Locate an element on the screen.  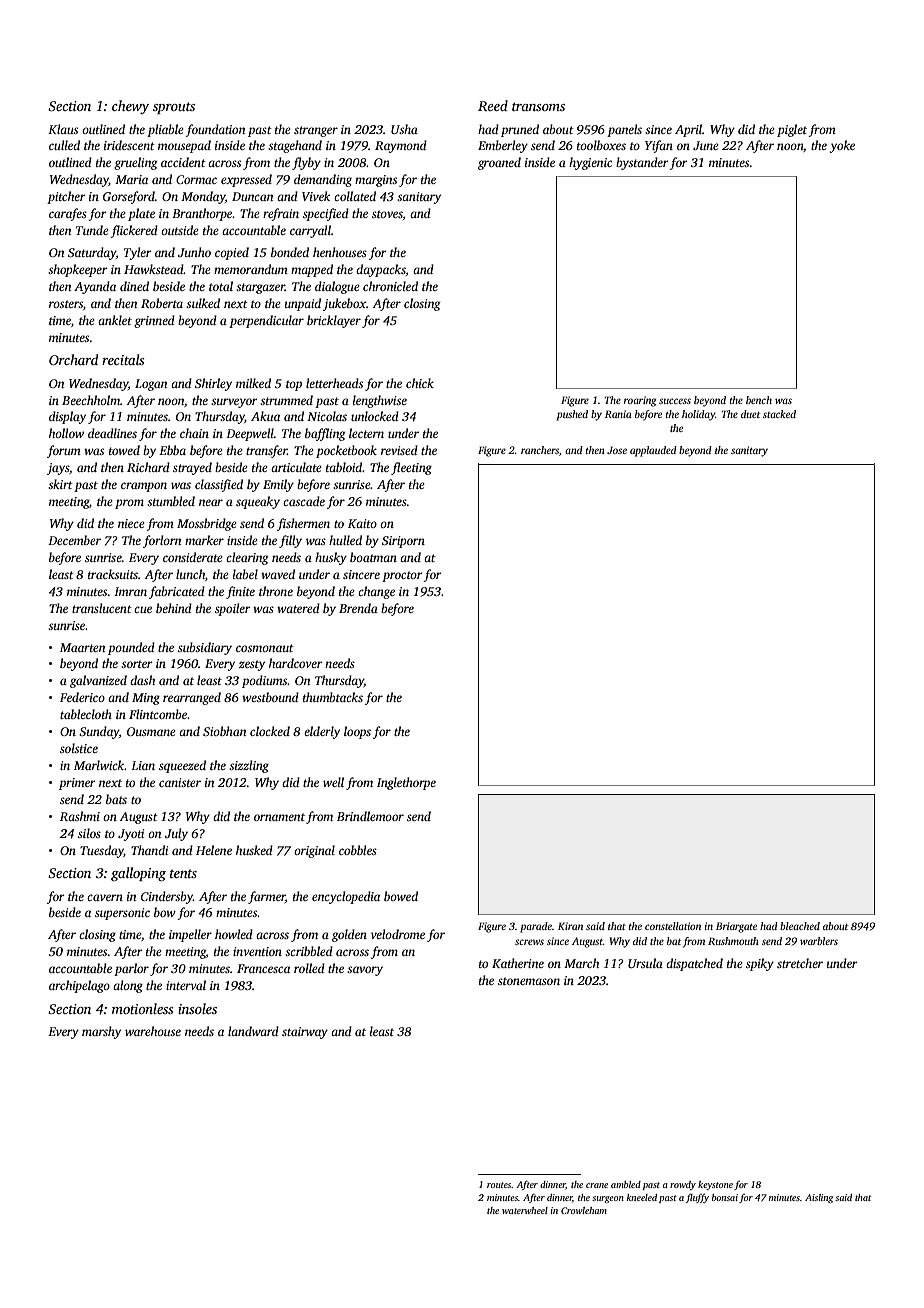
landward is located at coordinates (253, 1031).
